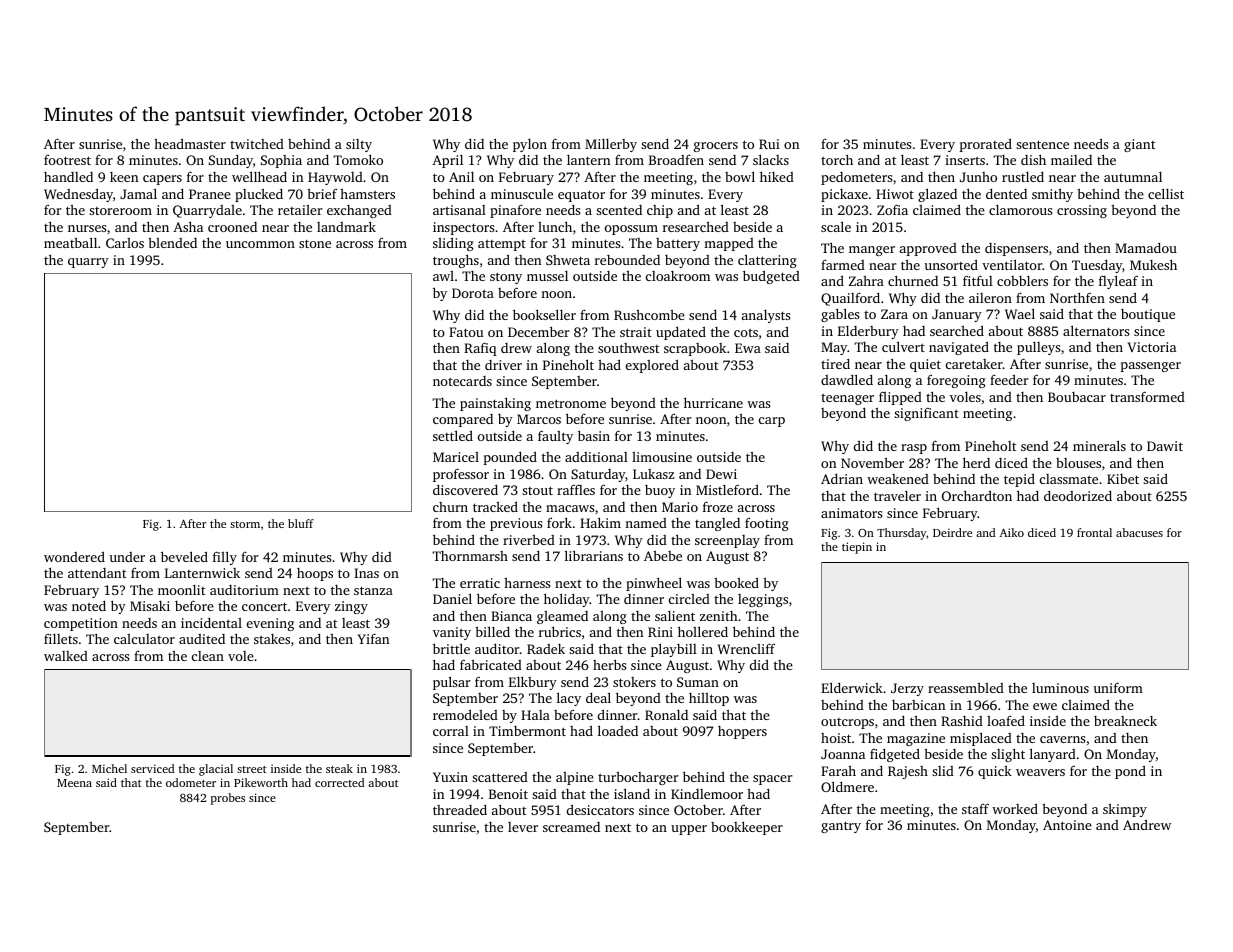 The width and height of the document is (1233, 952). What do you see at coordinates (70, 242) in the document?
I see `meatball` at bounding box center [70, 242].
